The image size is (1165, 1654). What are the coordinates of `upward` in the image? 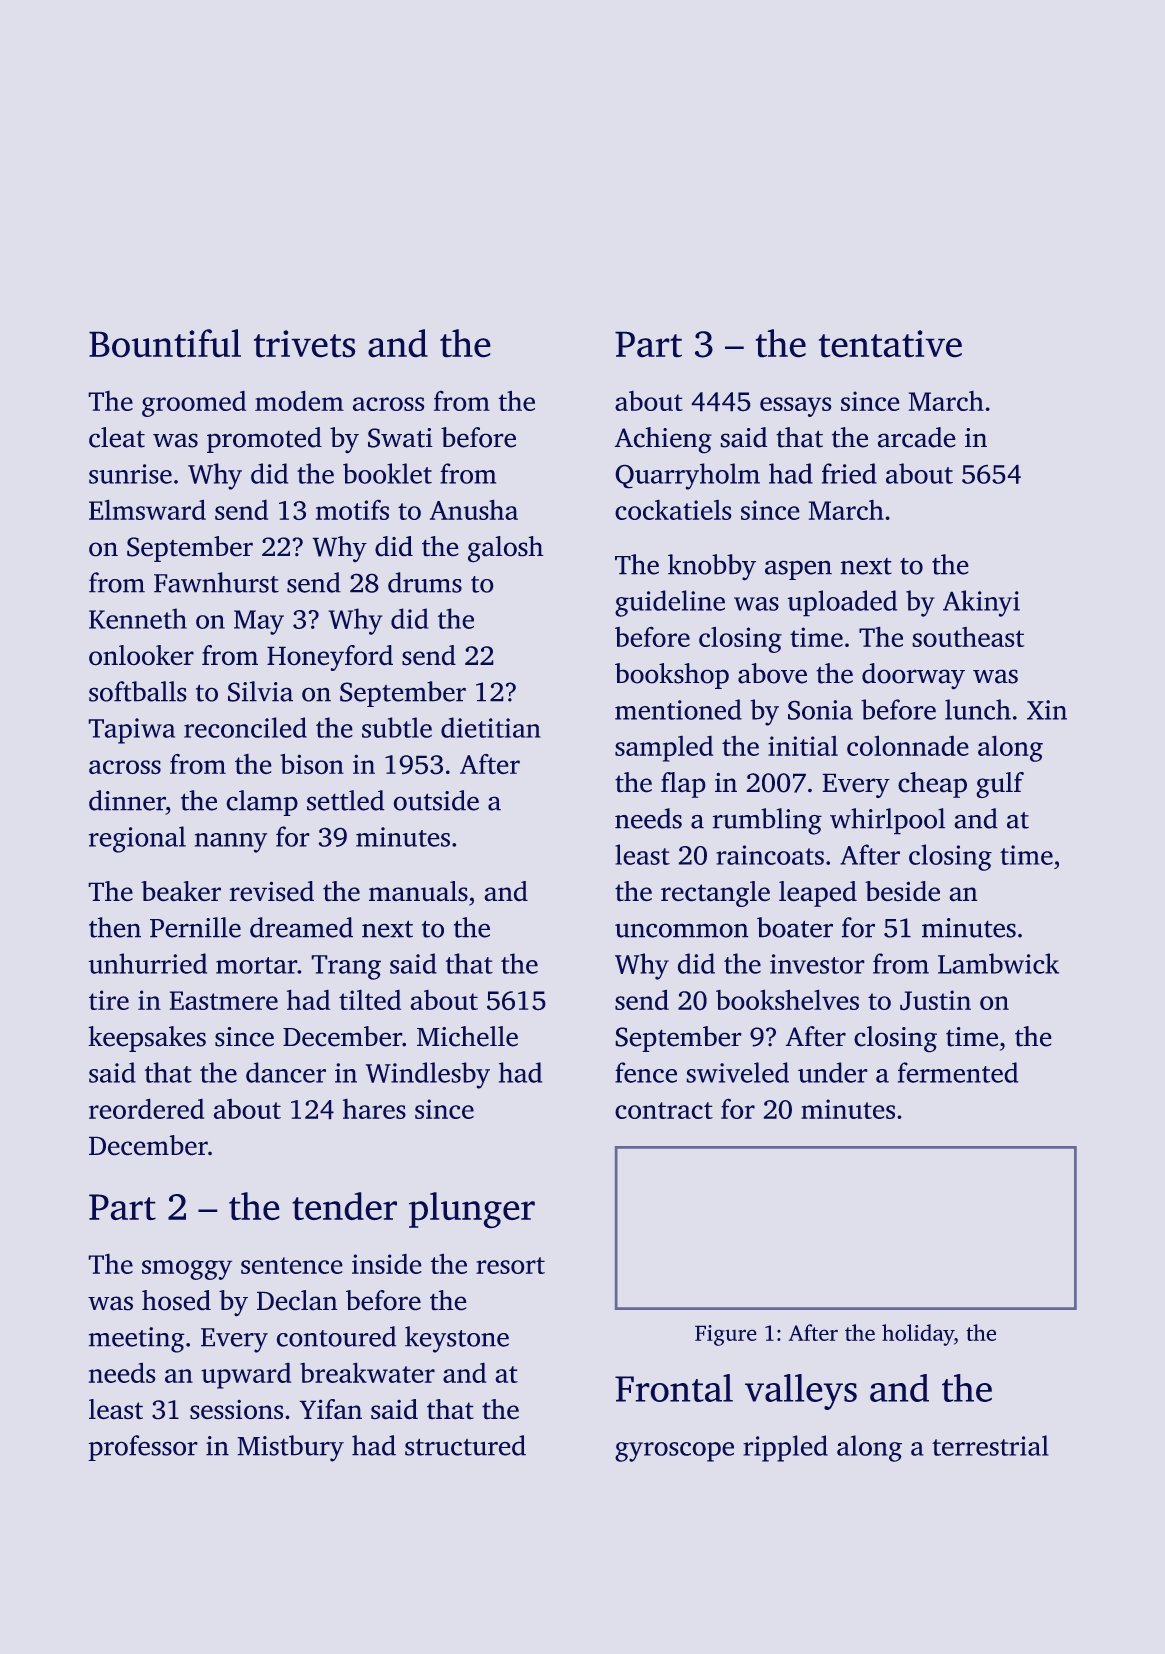 It's located at (246, 1376).
